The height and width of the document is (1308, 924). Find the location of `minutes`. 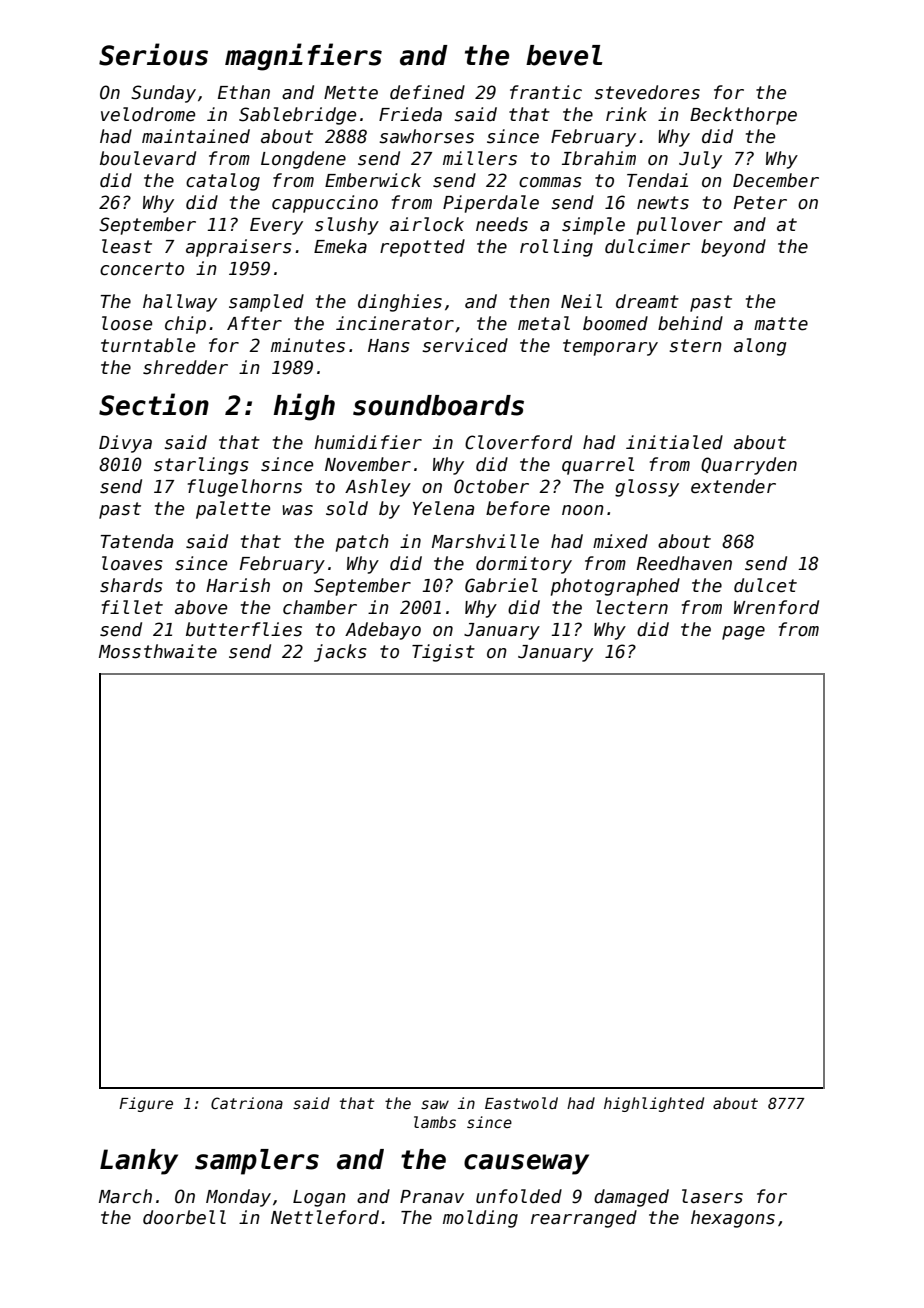

minutes is located at coordinates (308, 345).
